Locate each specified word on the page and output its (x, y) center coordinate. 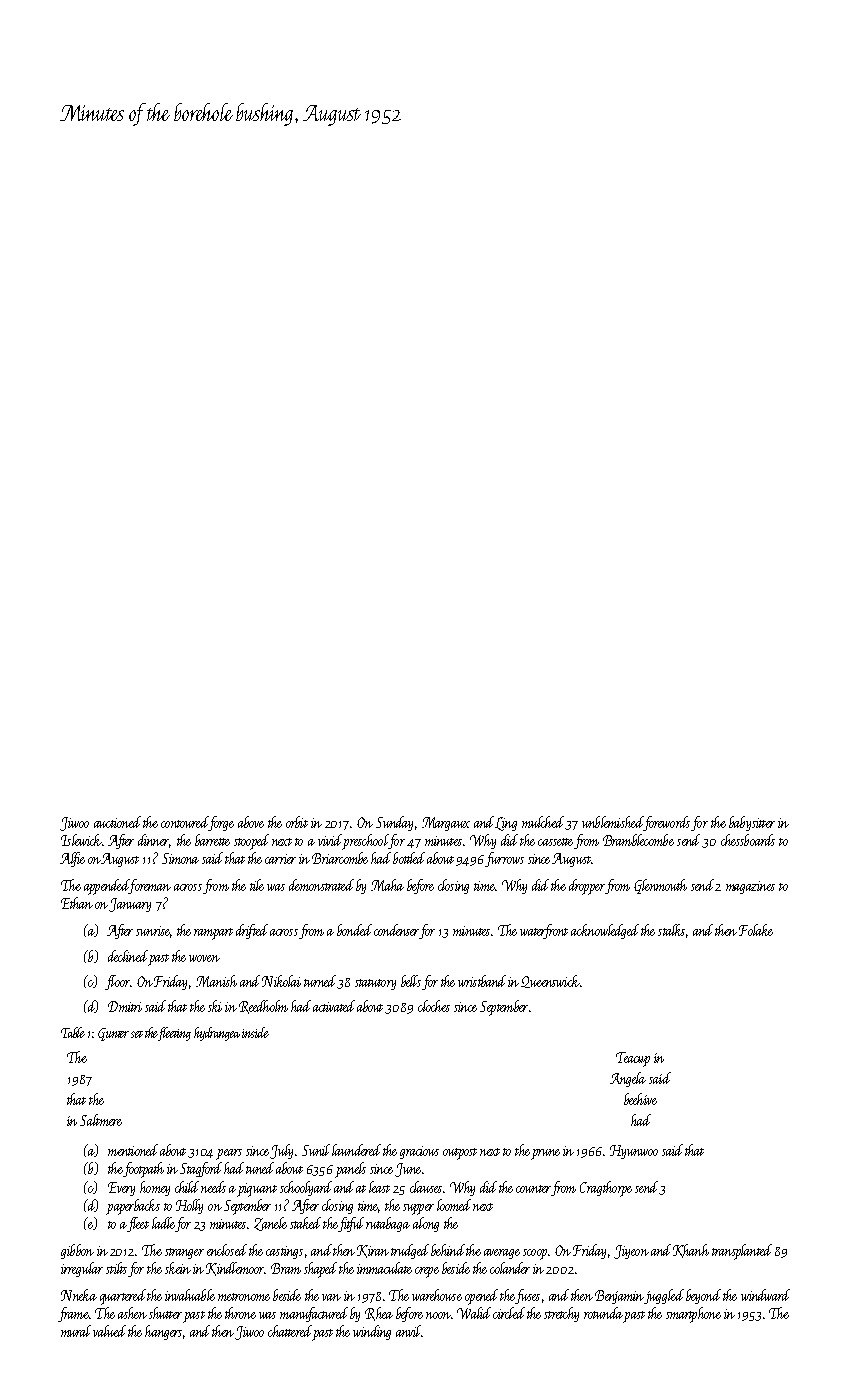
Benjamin (619, 1297)
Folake (756, 930)
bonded (354, 930)
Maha (387, 885)
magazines (750, 887)
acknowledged (605, 931)
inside (255, 1032)
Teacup (633, 1059)
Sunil (316, 1150)
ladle (163, 1223)
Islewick (81, 840)
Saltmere (101, 1120)
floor (117, 982)
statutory (375, 984)
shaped (320, 1270)
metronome (244, 1297)
